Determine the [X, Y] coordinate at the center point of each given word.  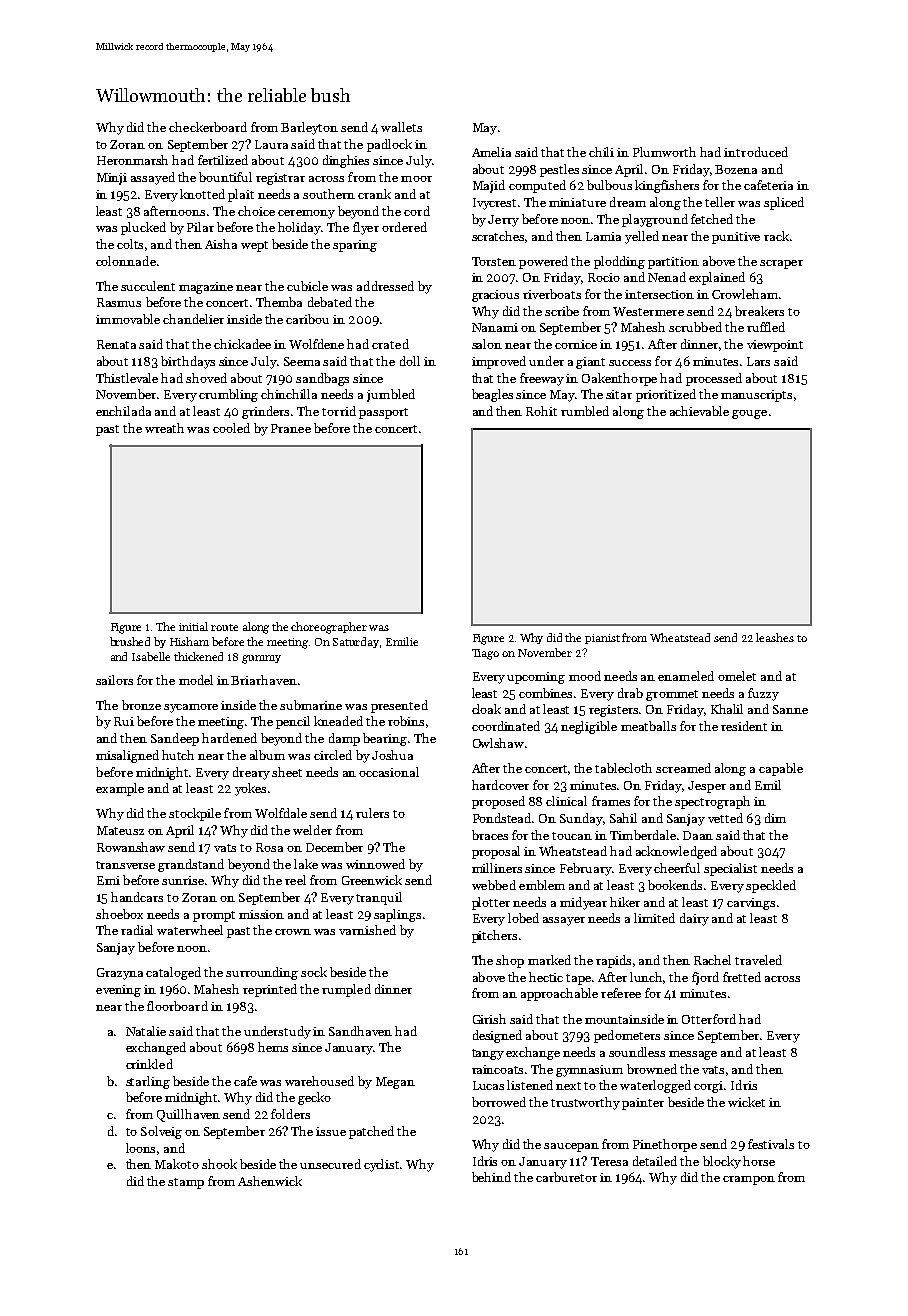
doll [410, 361]
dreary [251, 773]
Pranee [291, 428]
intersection [659, 294]
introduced [756, 152]
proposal [496, 852]
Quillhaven [188, 1115]
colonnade [126, 261]
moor [416, 179]
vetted [725, 818]
